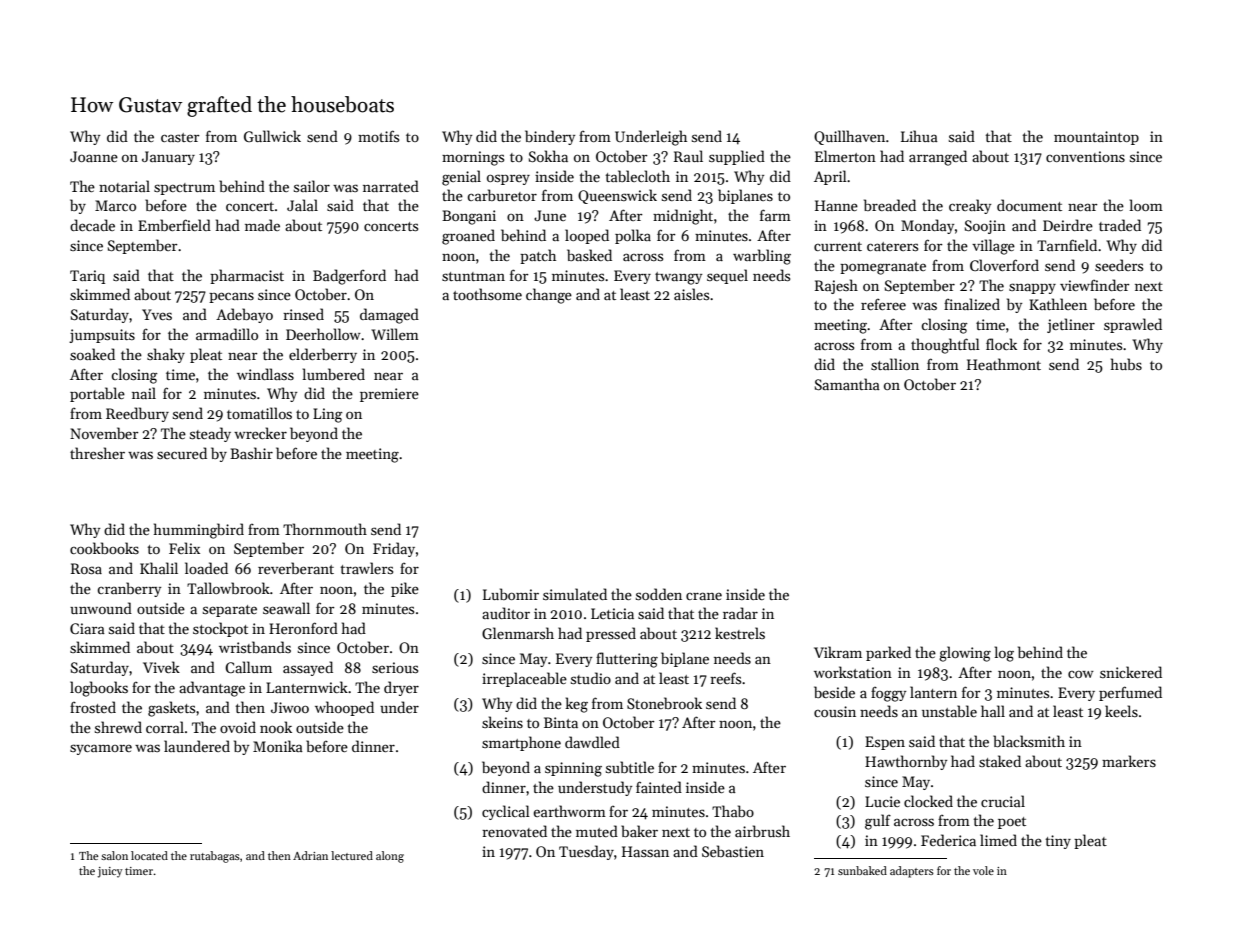  I want to click on rutabagas, so click(215, 857).
